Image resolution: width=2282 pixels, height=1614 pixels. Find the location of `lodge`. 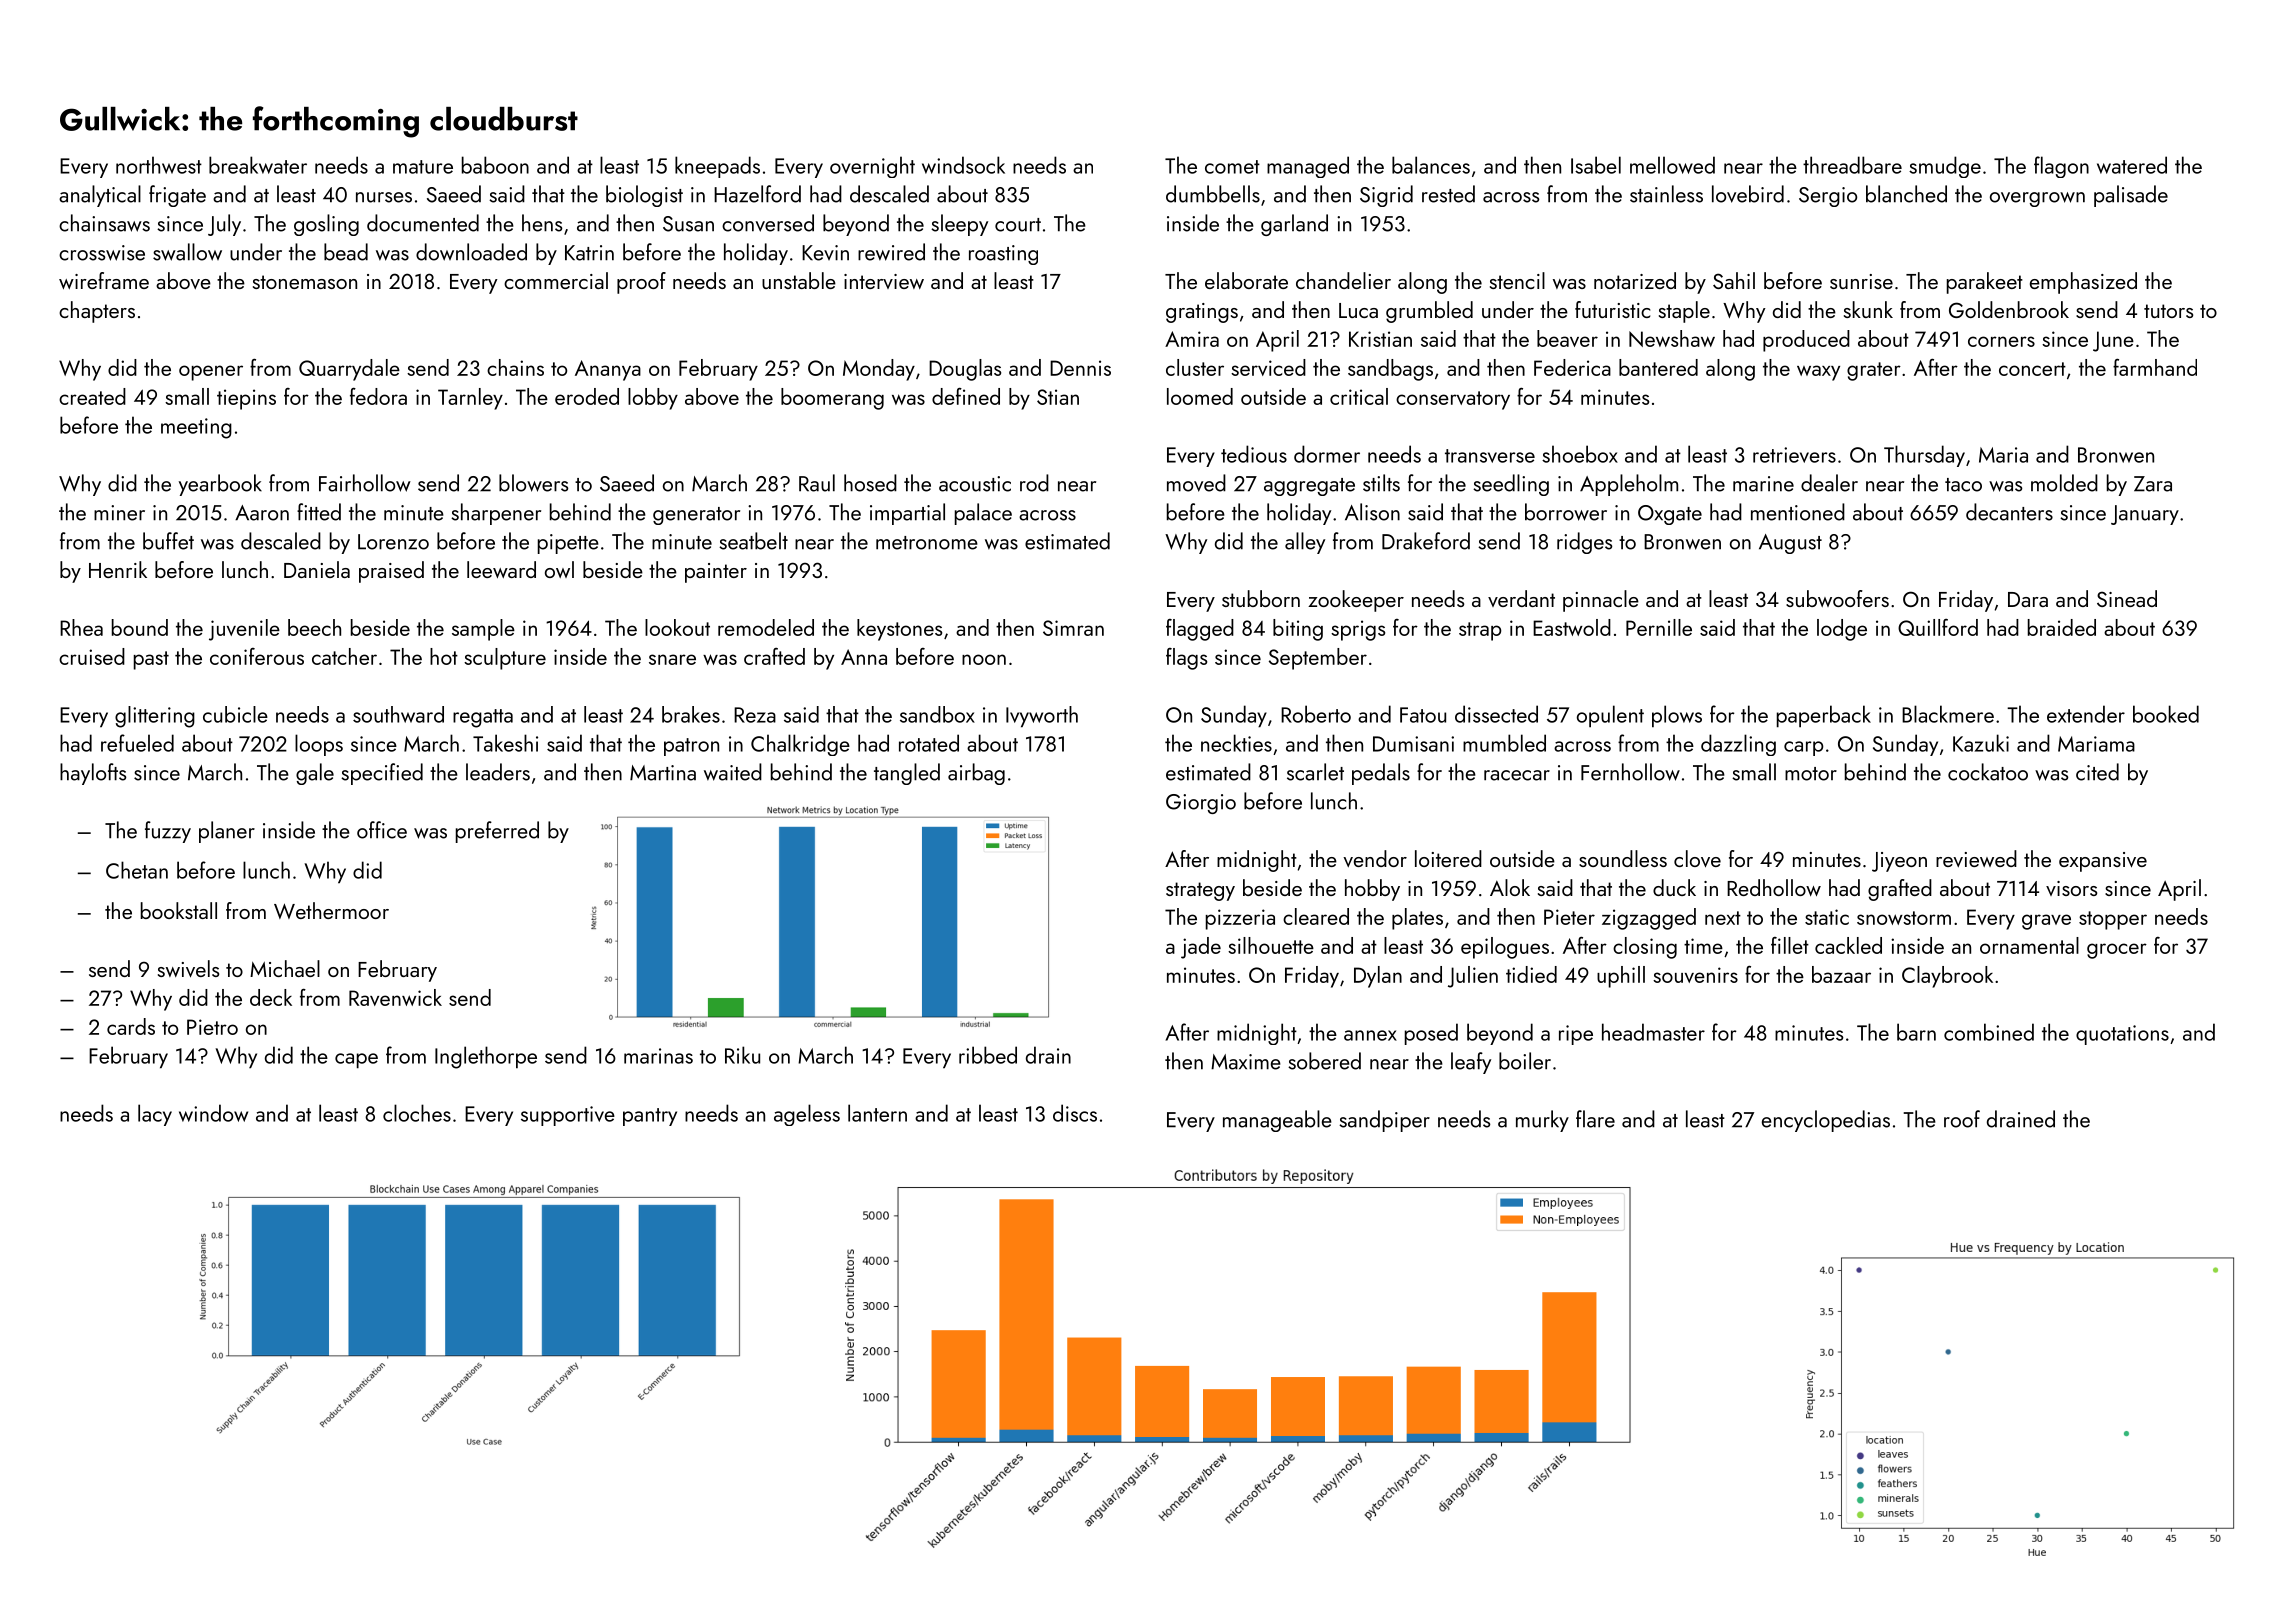

lodge is located at coordinates (1842, 630).
